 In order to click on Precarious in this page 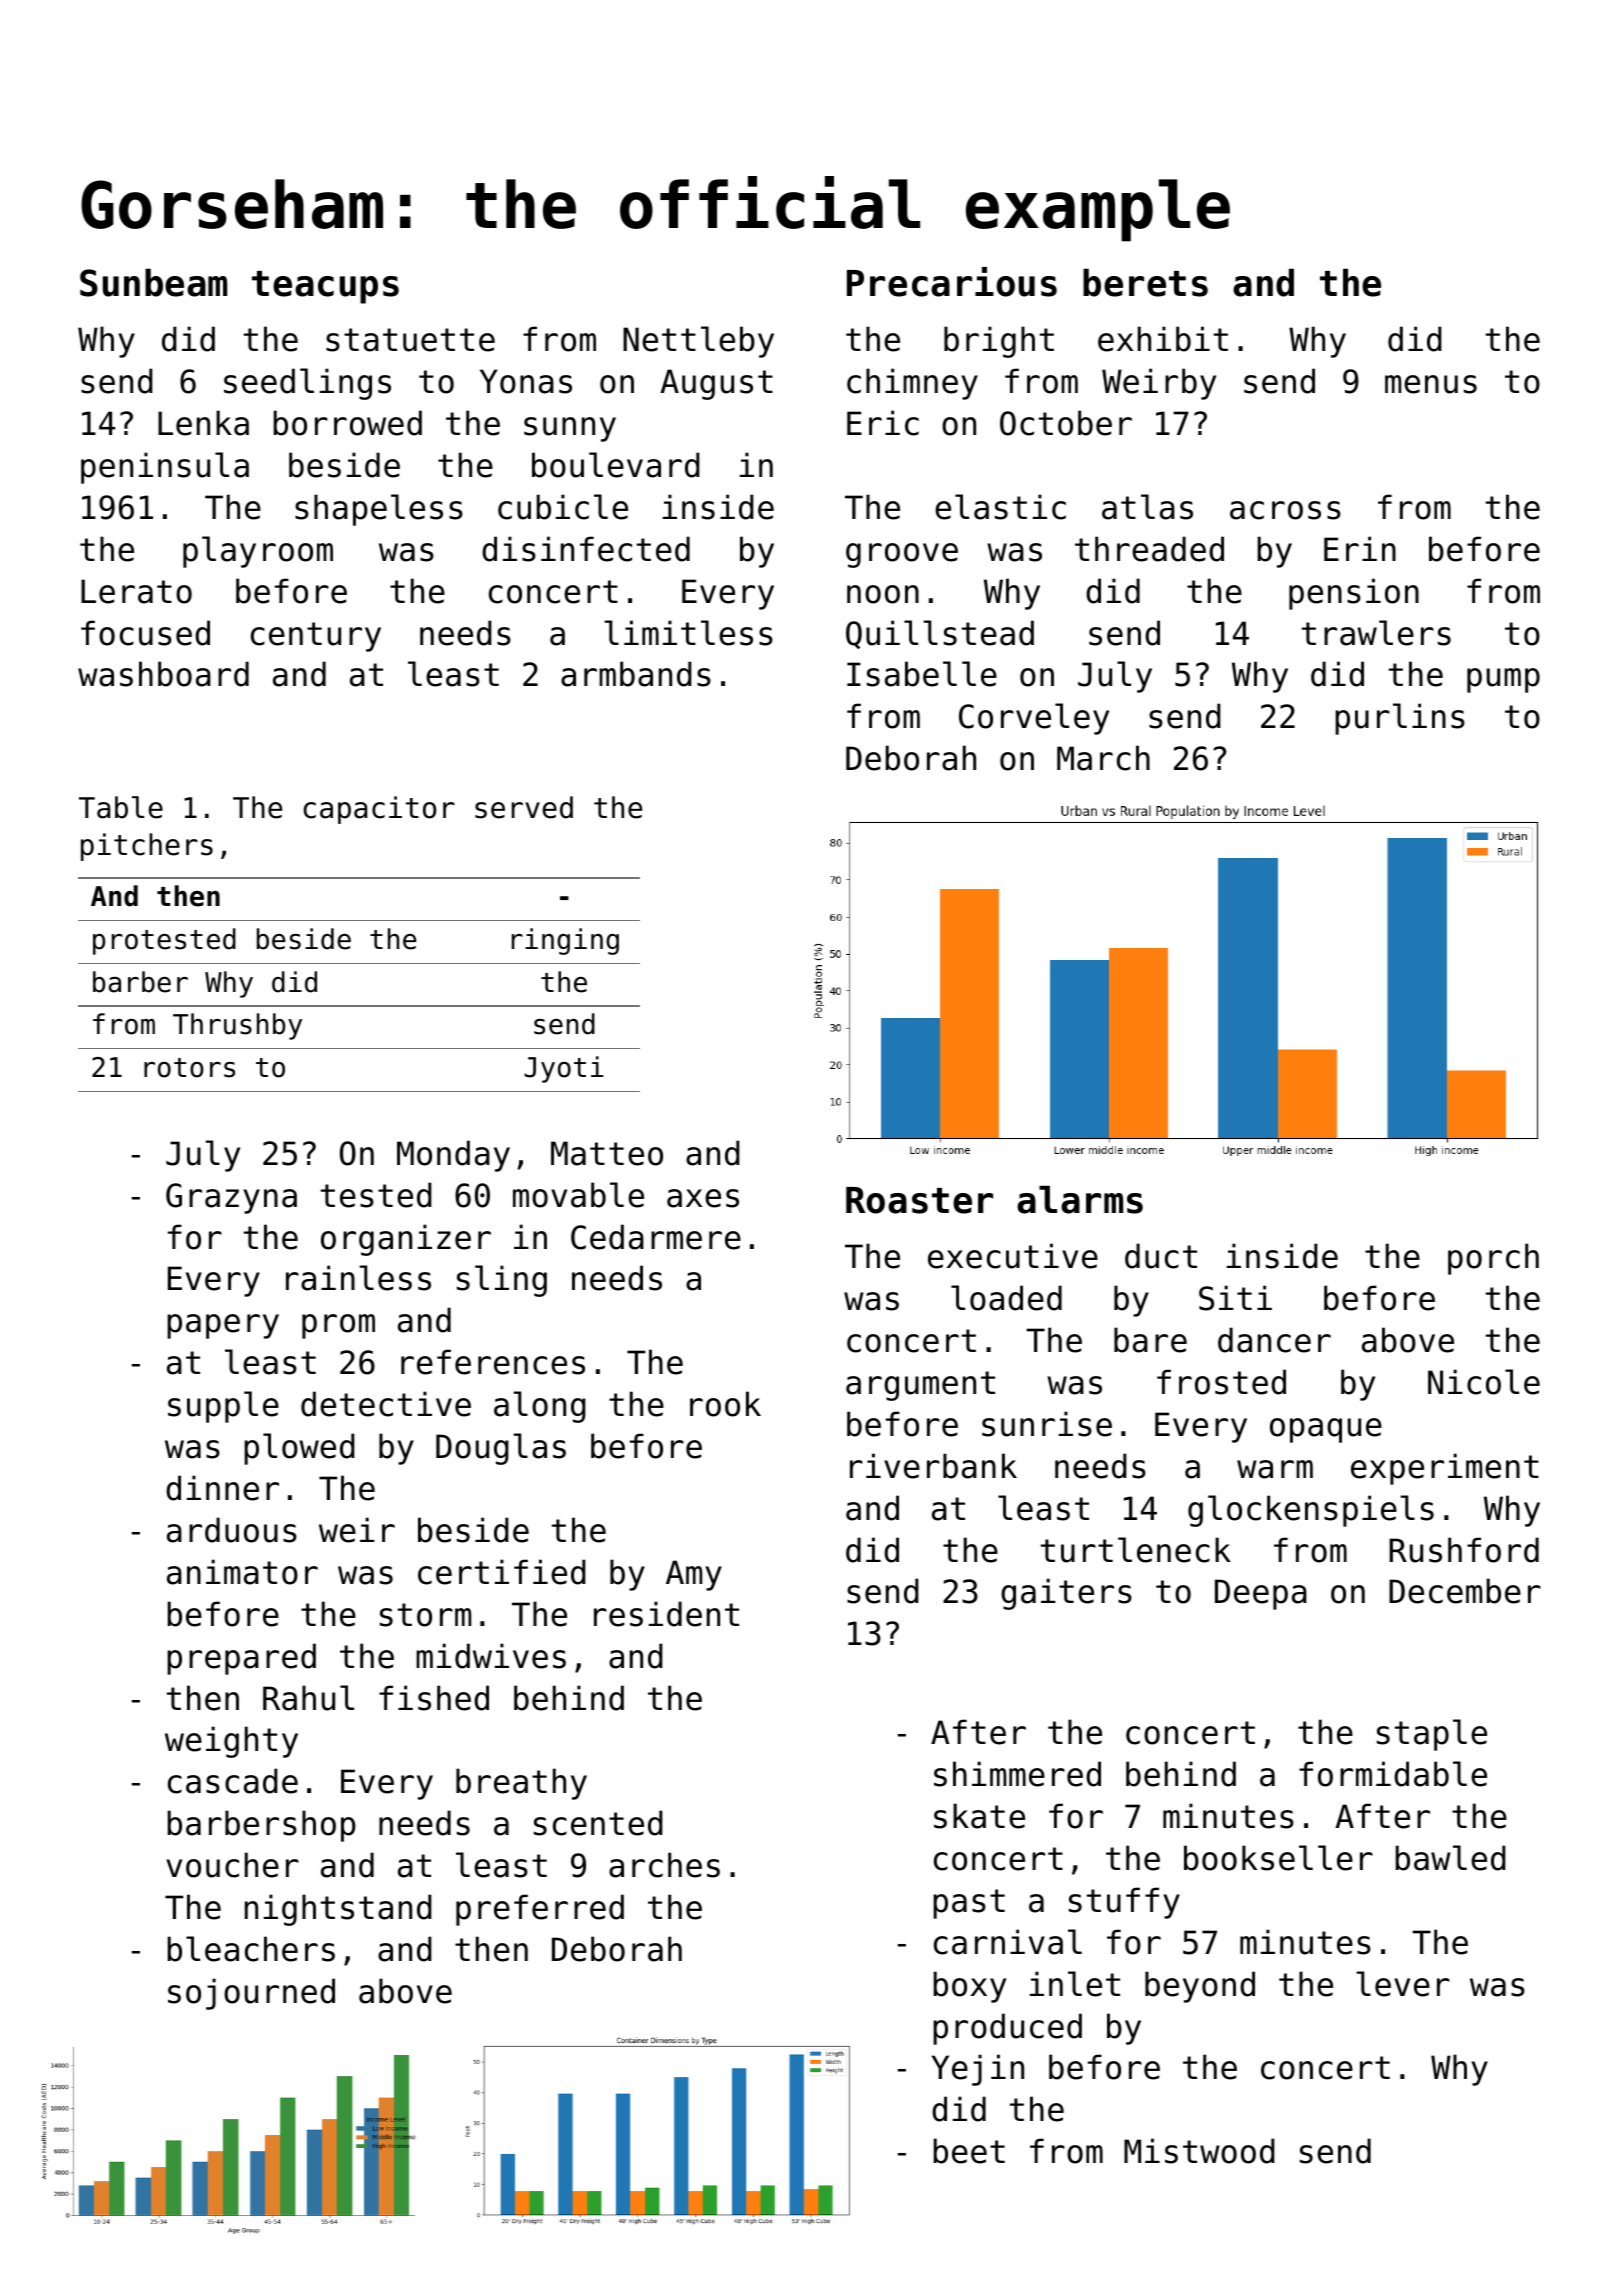, I will do `click(952, 282)`.
